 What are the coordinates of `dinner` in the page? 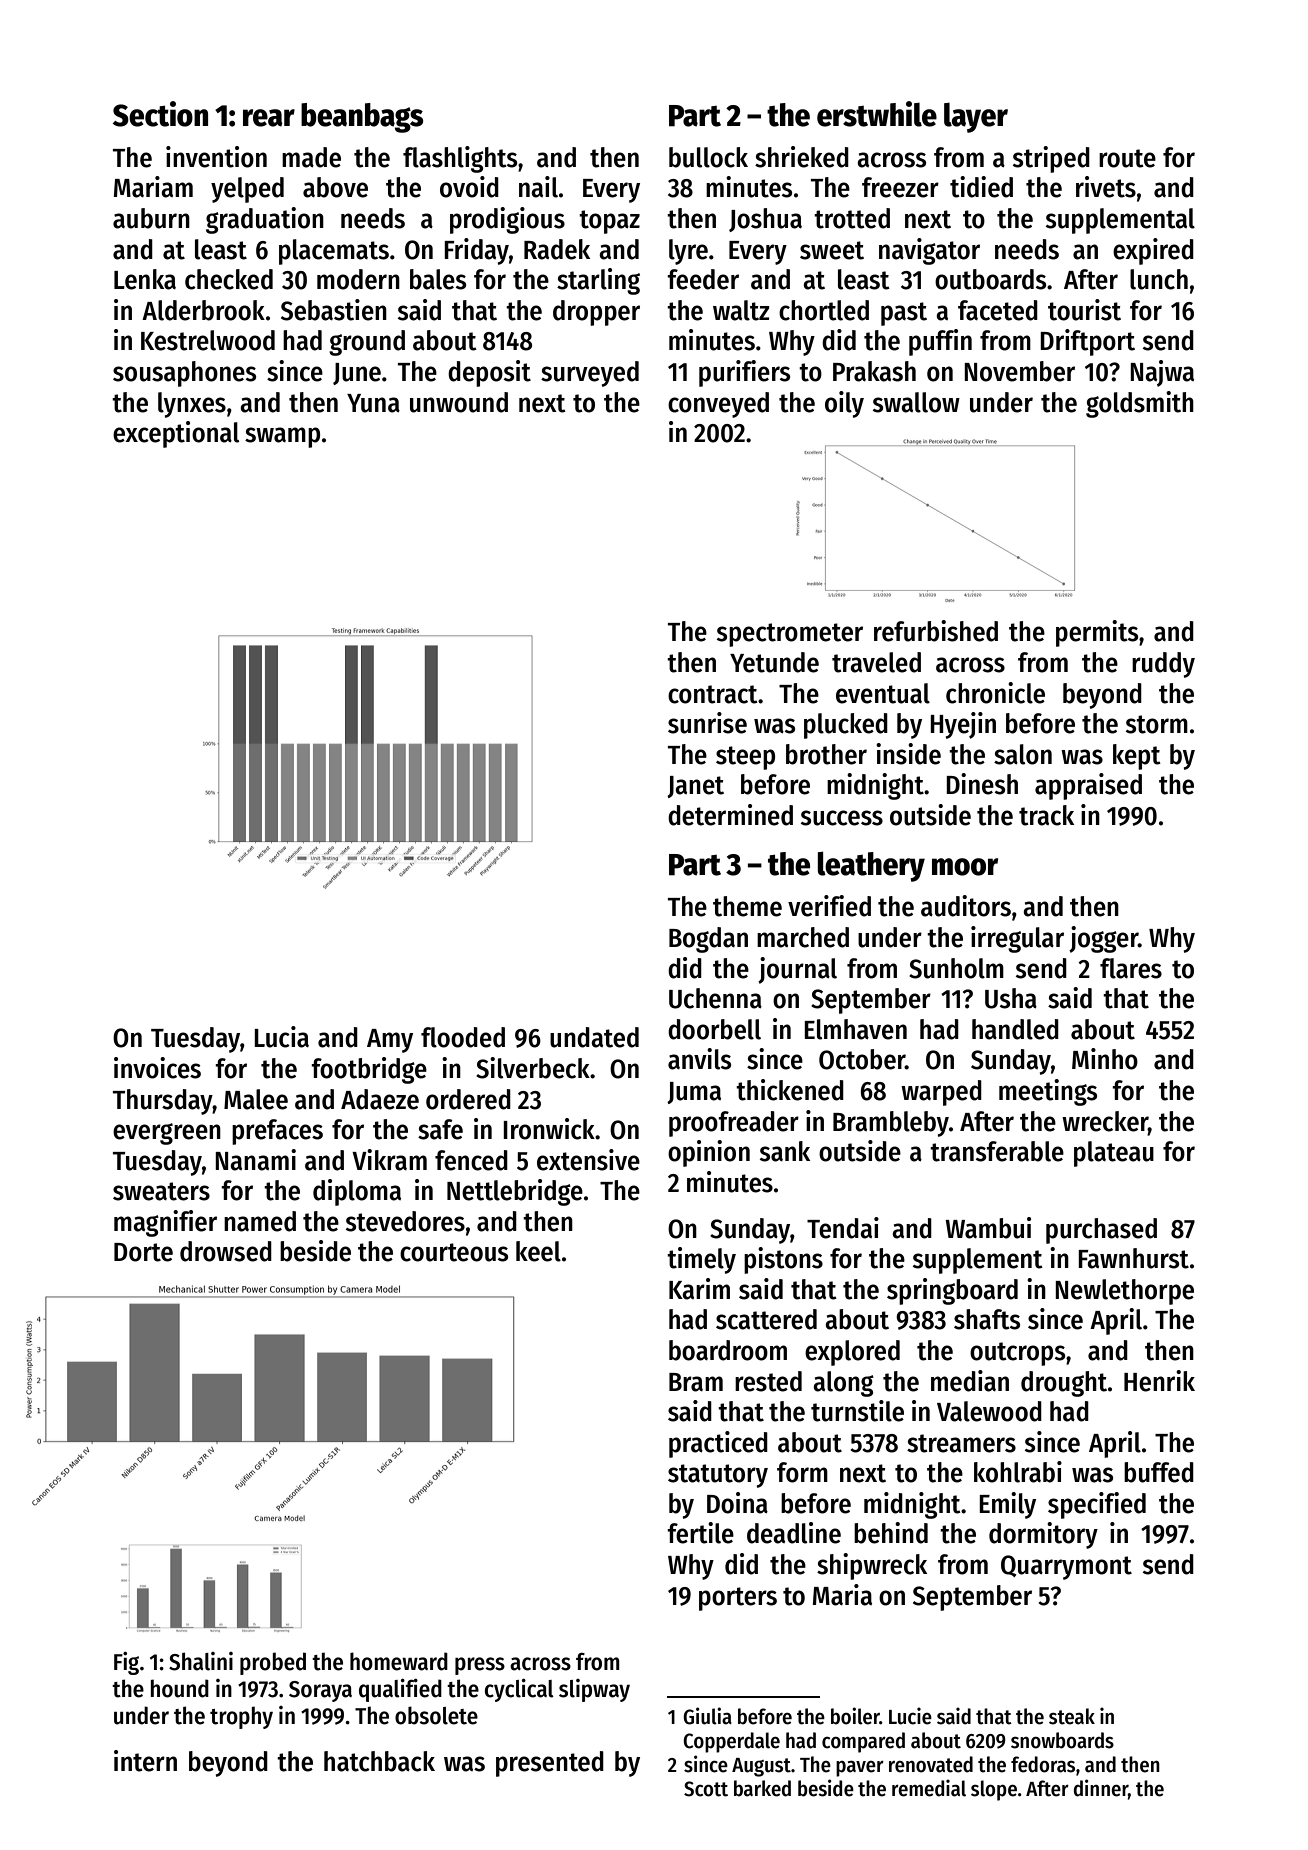 It's located at (1101, 1788).
